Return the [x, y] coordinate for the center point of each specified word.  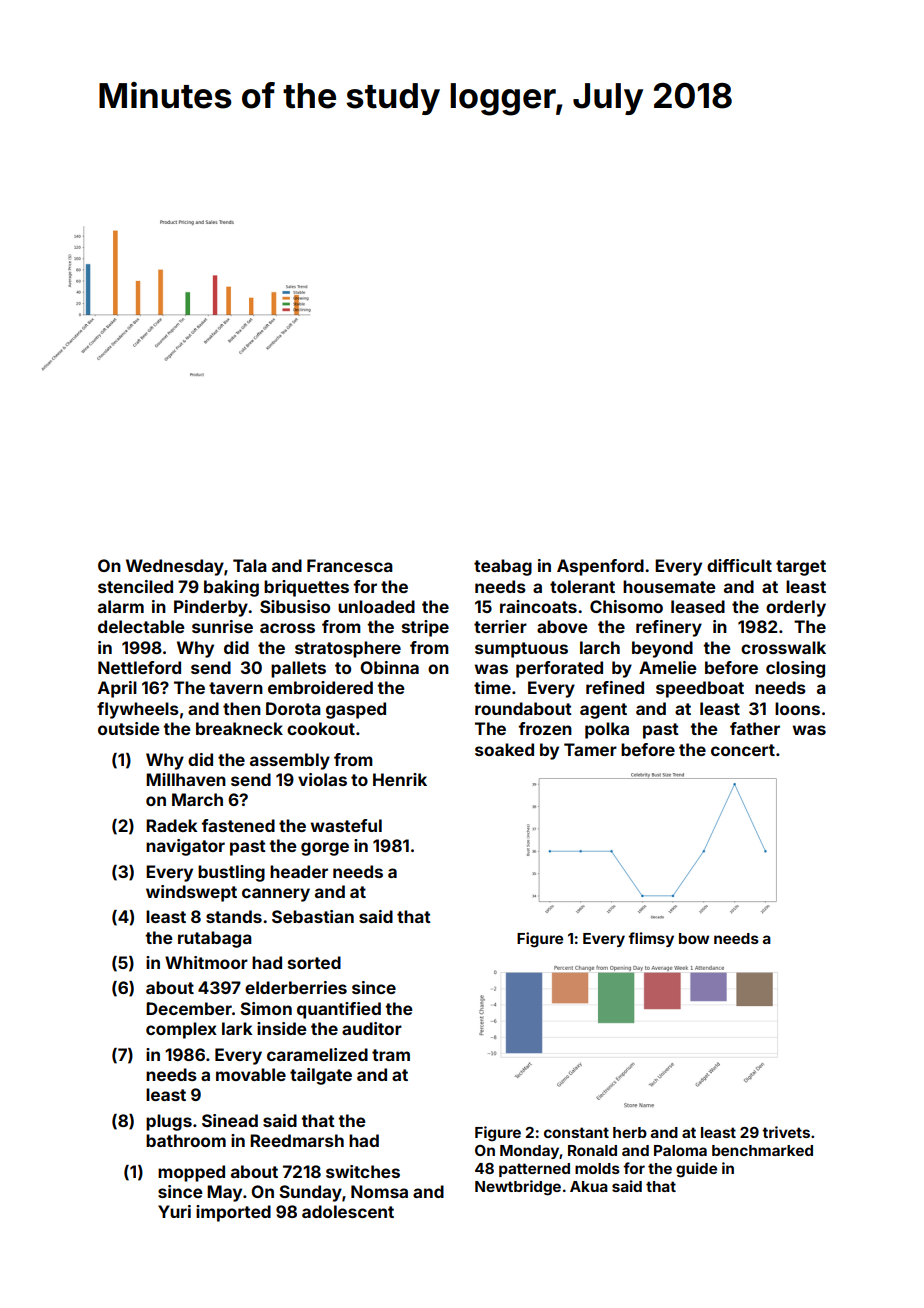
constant [576, 1132]
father [755, 728]
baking [231, 588]
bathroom [186, 1140]
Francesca [350, 565]
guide [696, 1170]
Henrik [400, 779]
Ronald [592, 1150]
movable [251, 1074]
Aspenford [600, 567]
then [242, 708]
